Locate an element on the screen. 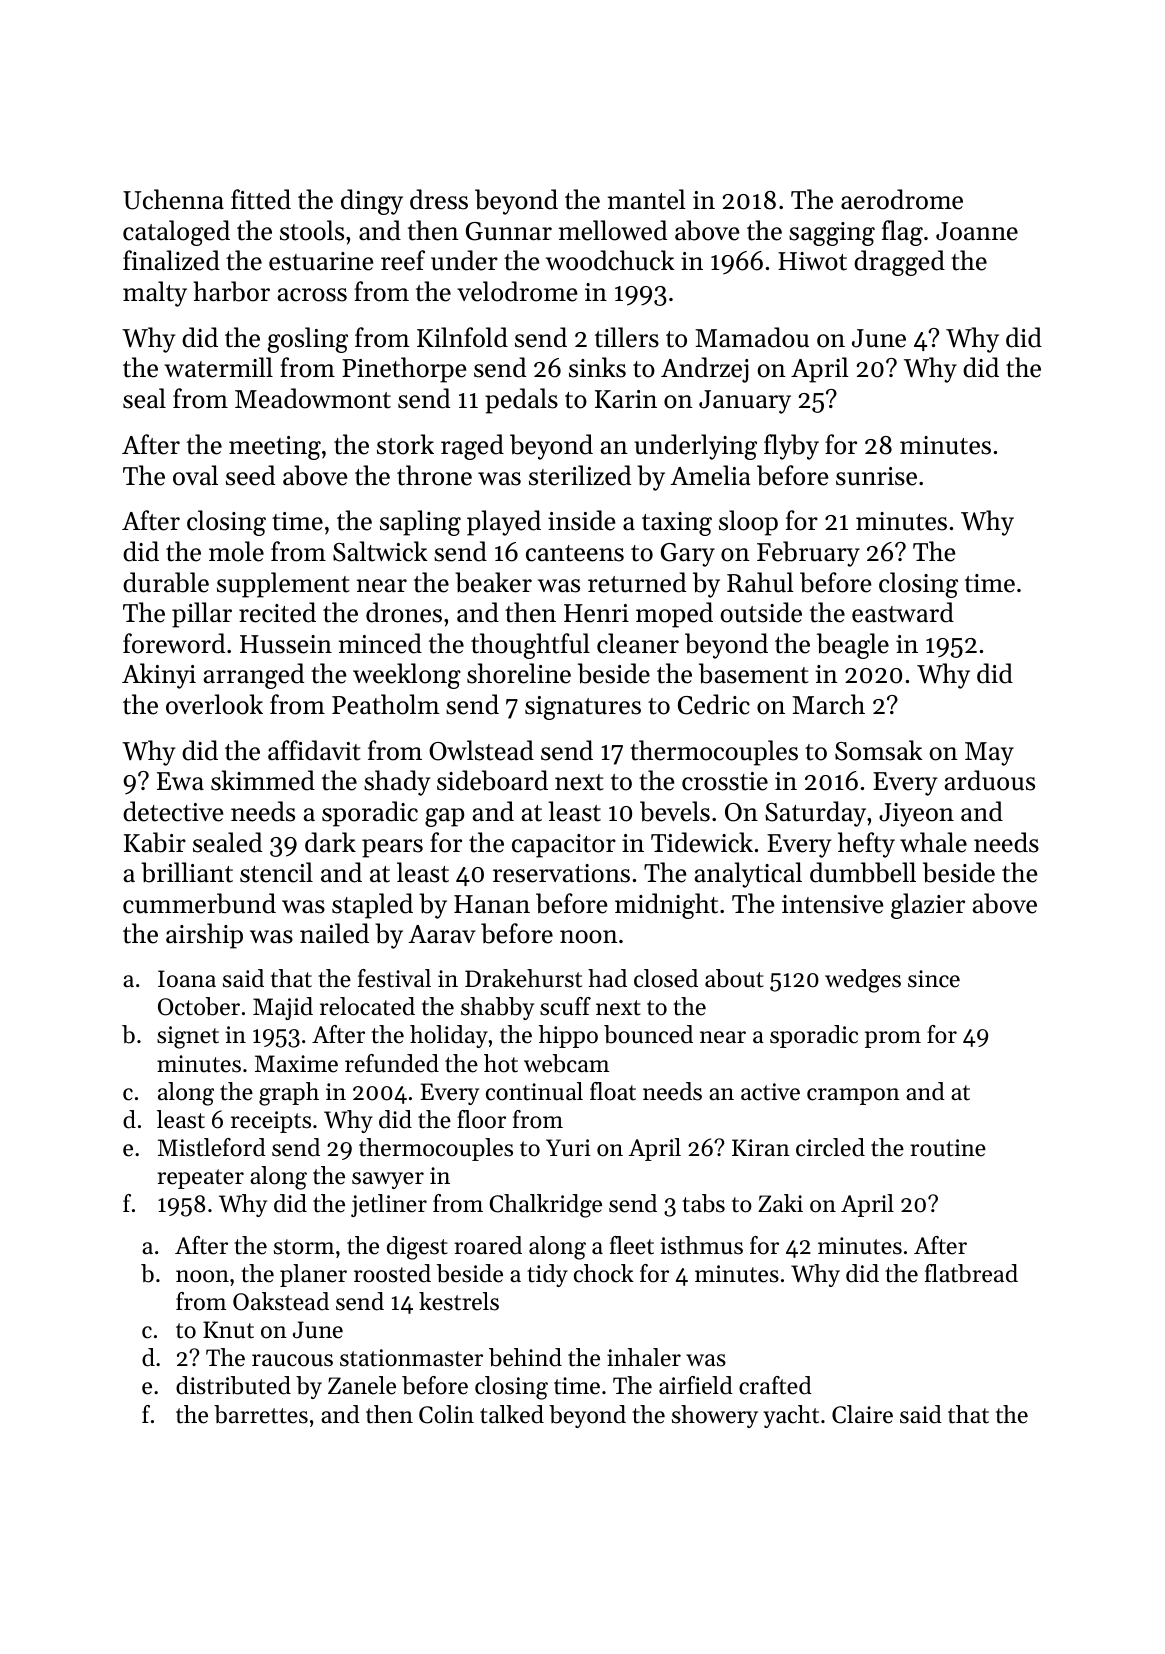 This screenshot has height=1654, width=1165. sterilized is located at coordinates (580, 475).
